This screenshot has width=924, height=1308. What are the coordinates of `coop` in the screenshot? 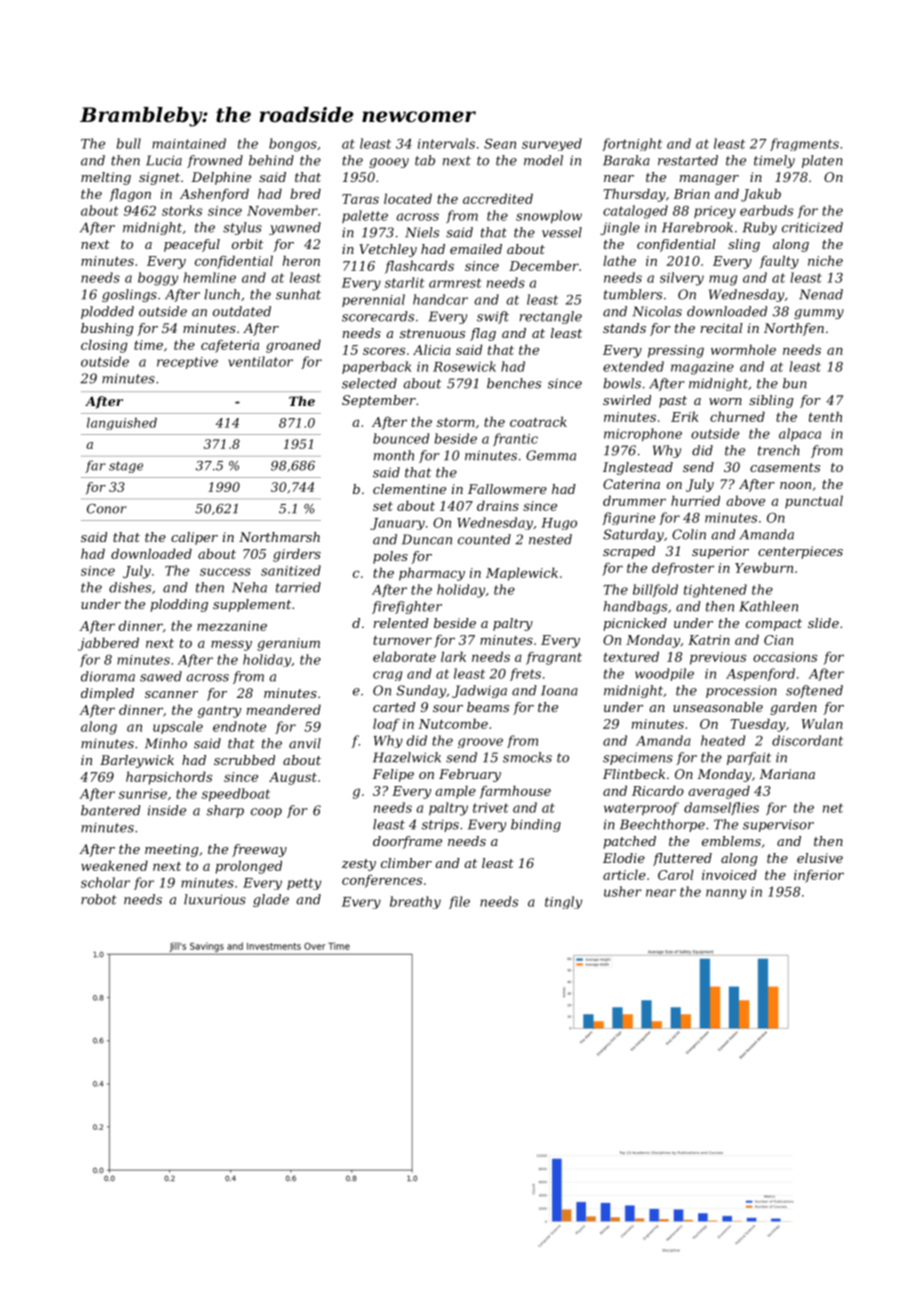 It's located at (266, 813).
